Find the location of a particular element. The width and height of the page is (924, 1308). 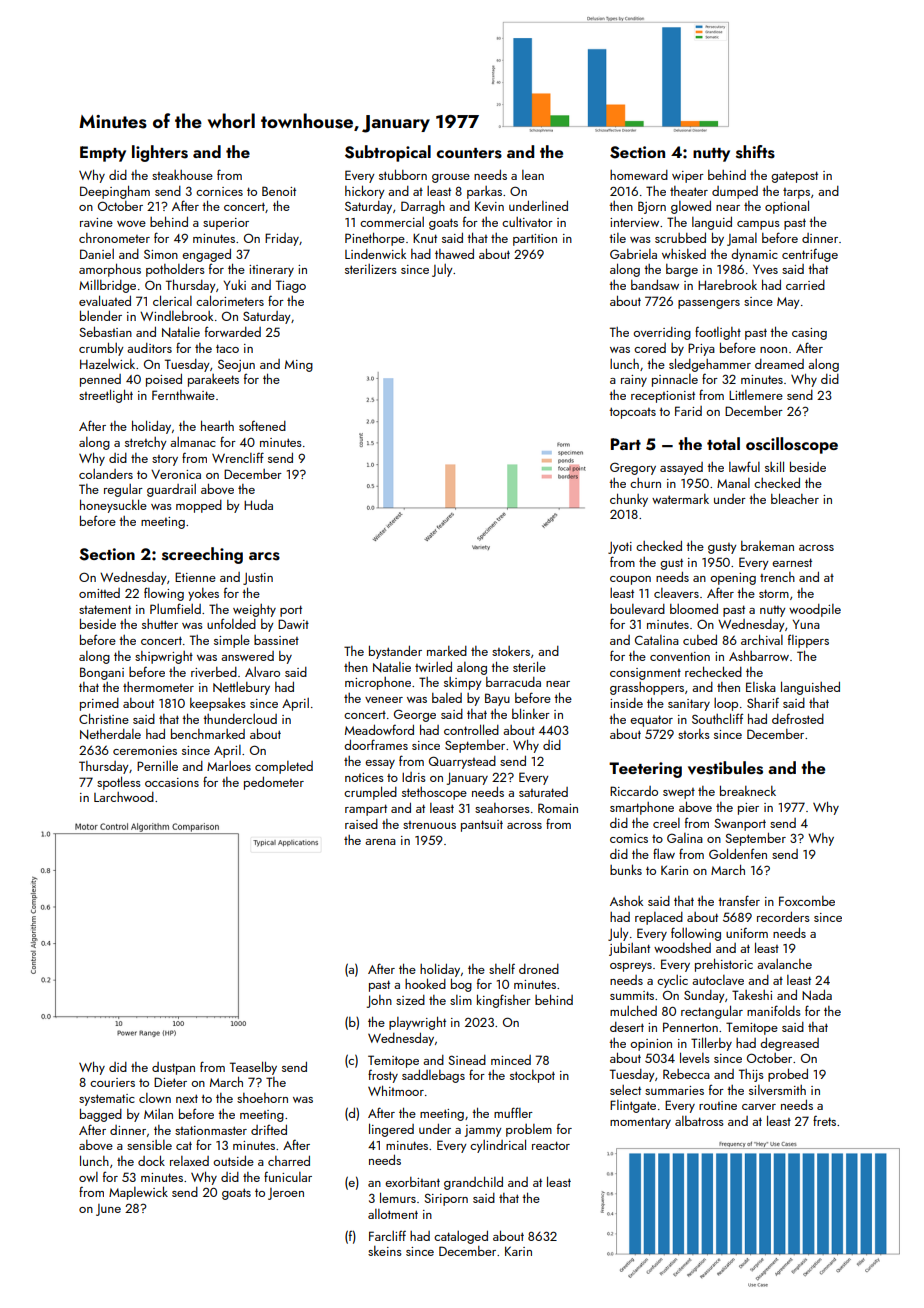

Jyoti is located at coordinates (620, 548).
